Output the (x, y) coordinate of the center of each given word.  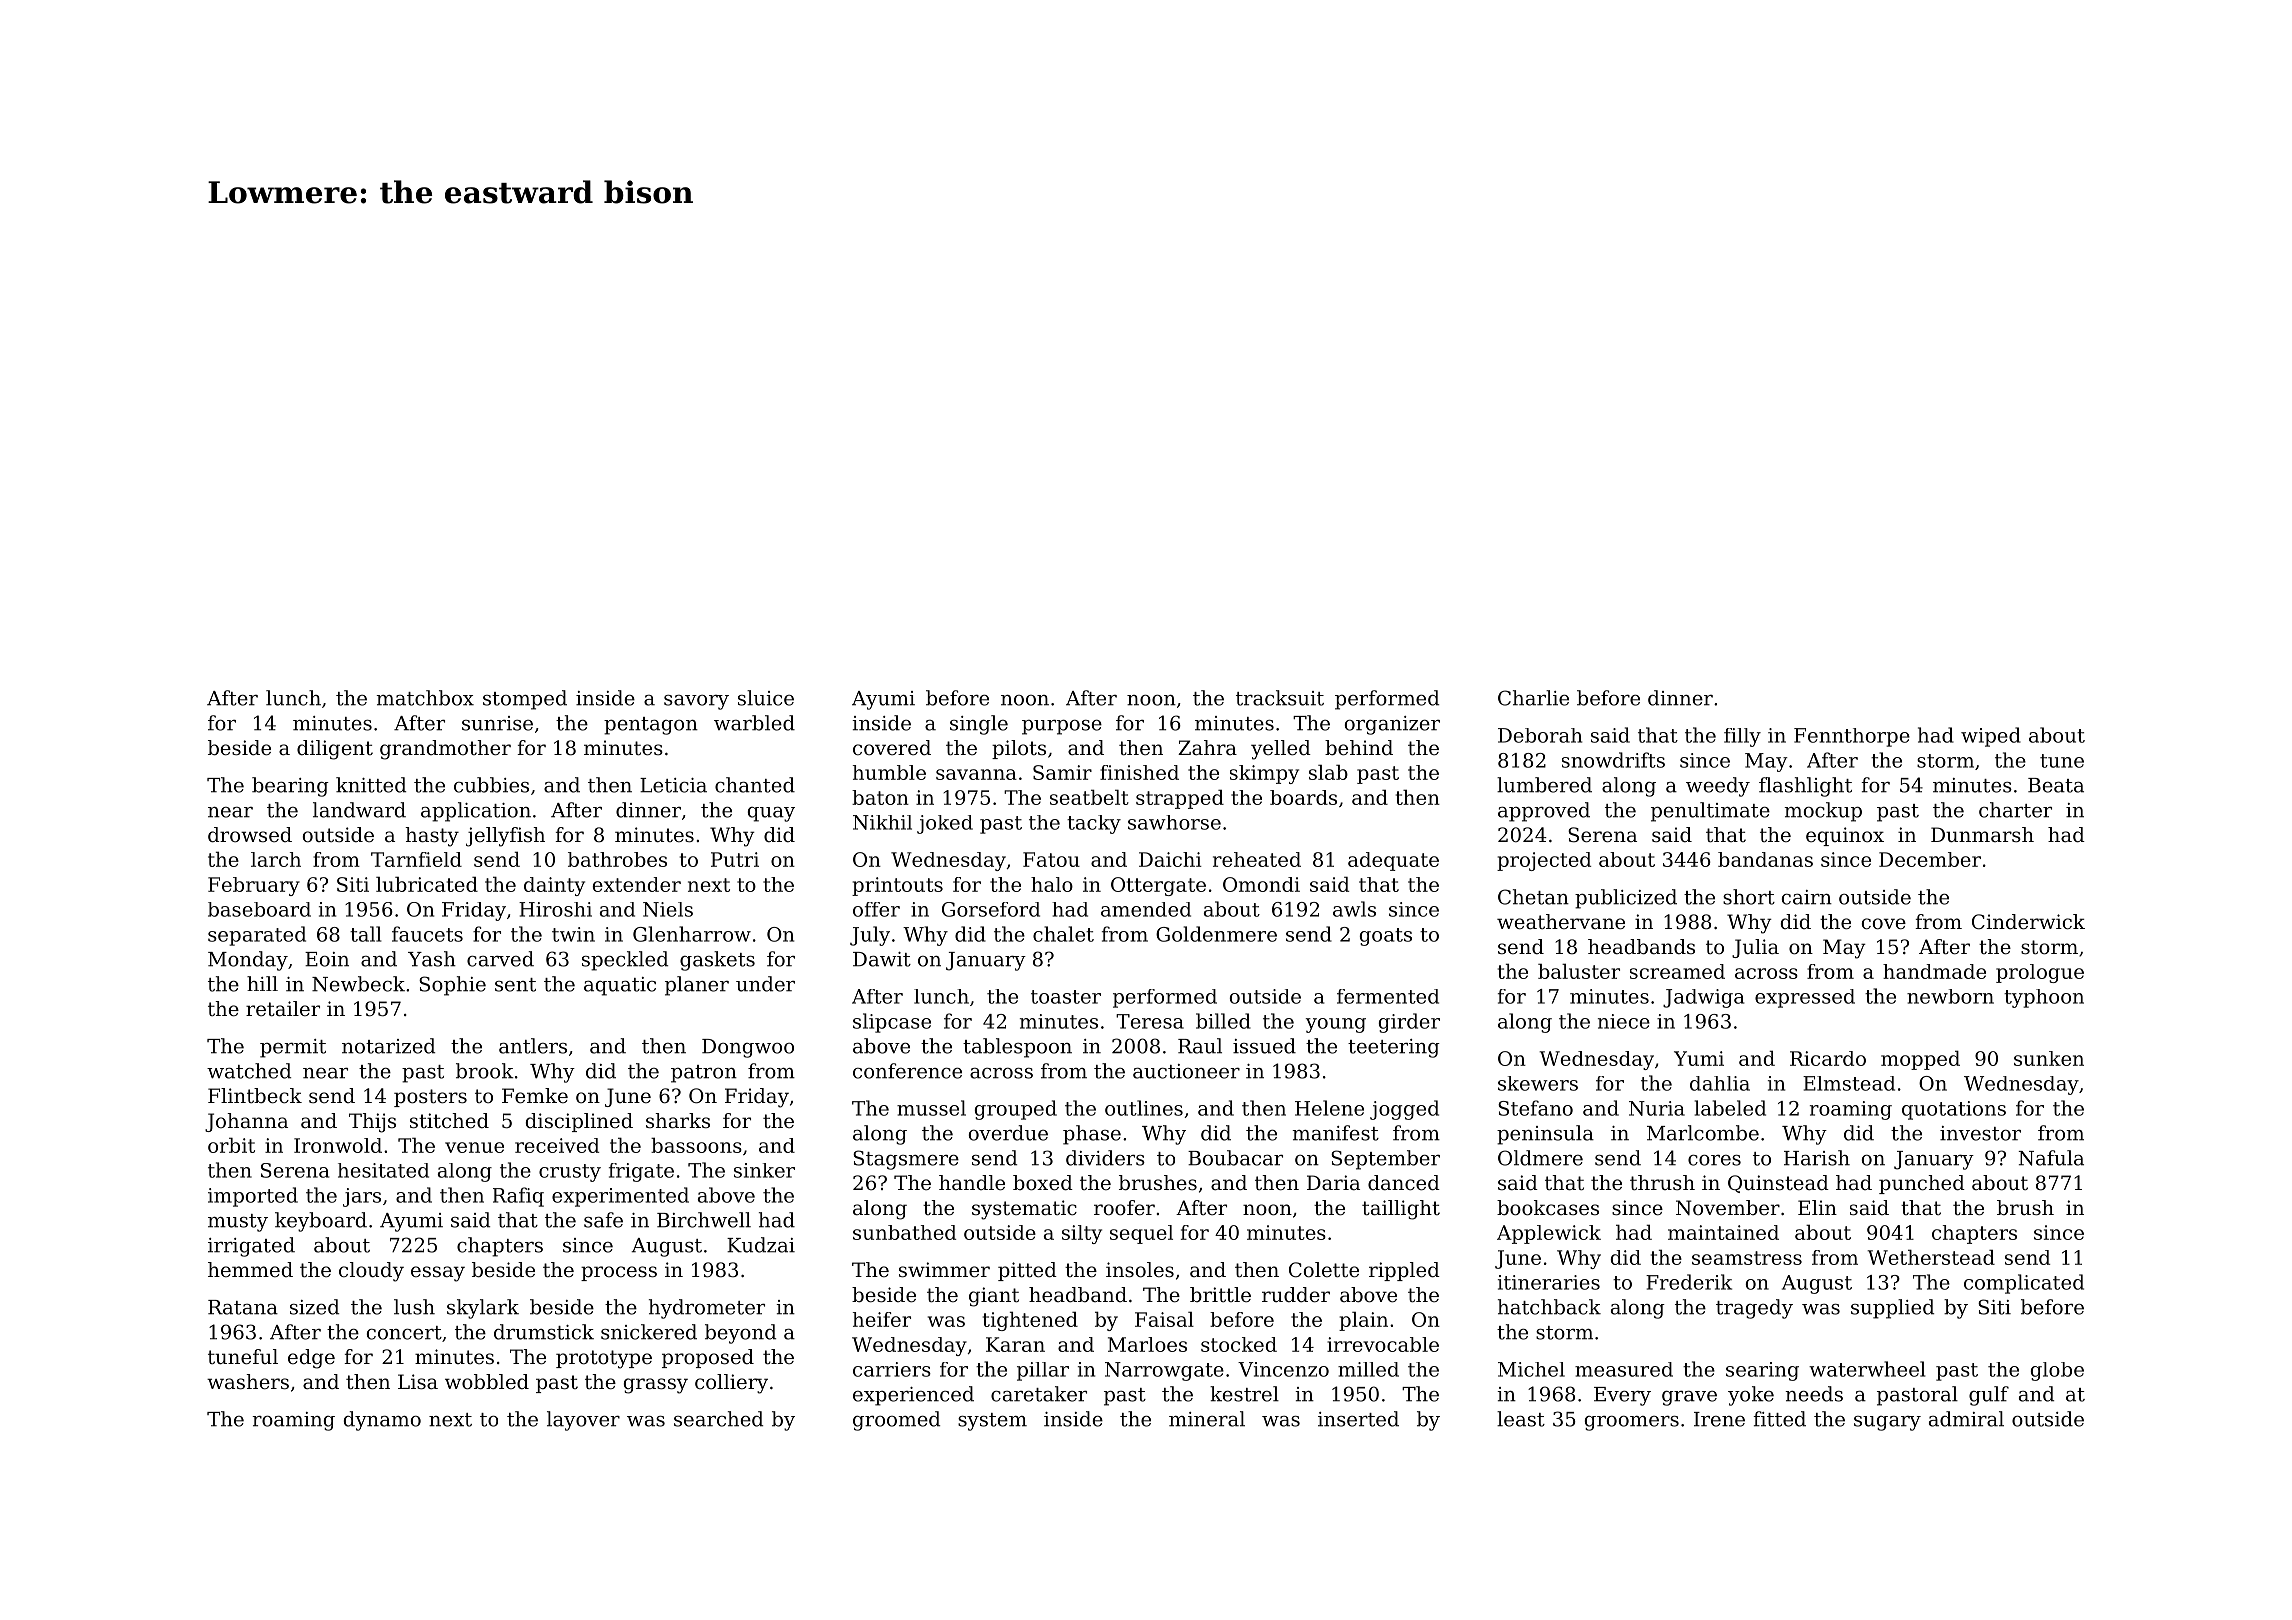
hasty (432, 837)
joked (945, 824)
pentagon (651, 726)
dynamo (382, 1421)
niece (1624, 1021)
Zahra (1207, 748)
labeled (1730, 1108)
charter (2015, 810)
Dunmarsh (1982, 834)
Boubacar (1235, 1158)
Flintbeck (255, 1096)
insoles (1140, 1270)
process (619, 1273)
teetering (1394, 1048)
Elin (1817, 1207)
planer (697, 986)
